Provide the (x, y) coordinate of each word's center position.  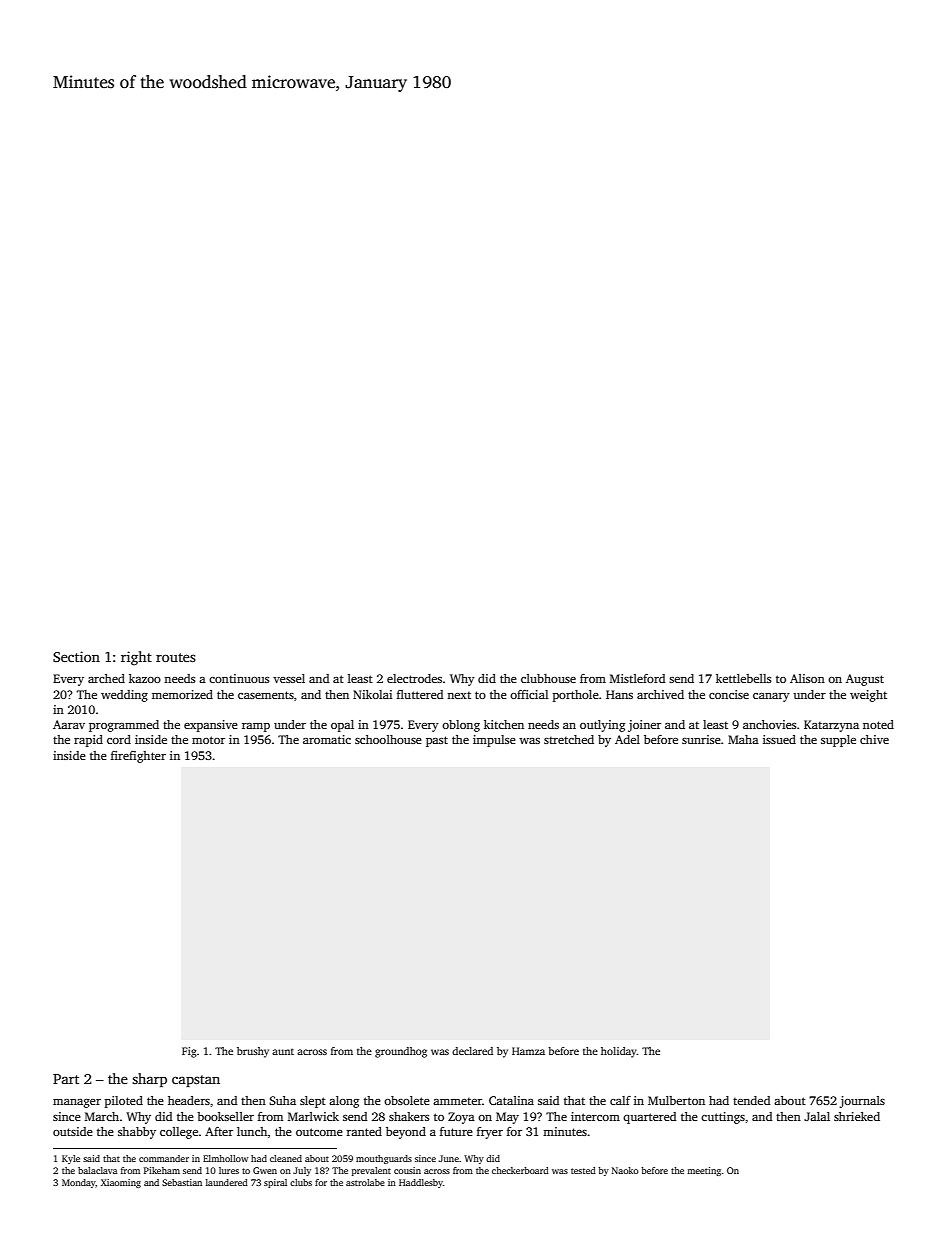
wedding (124, 696)
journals (862, 1102)
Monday (79, 1183)
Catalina (511, 1100)
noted (878, 724)
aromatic (327, 739)
